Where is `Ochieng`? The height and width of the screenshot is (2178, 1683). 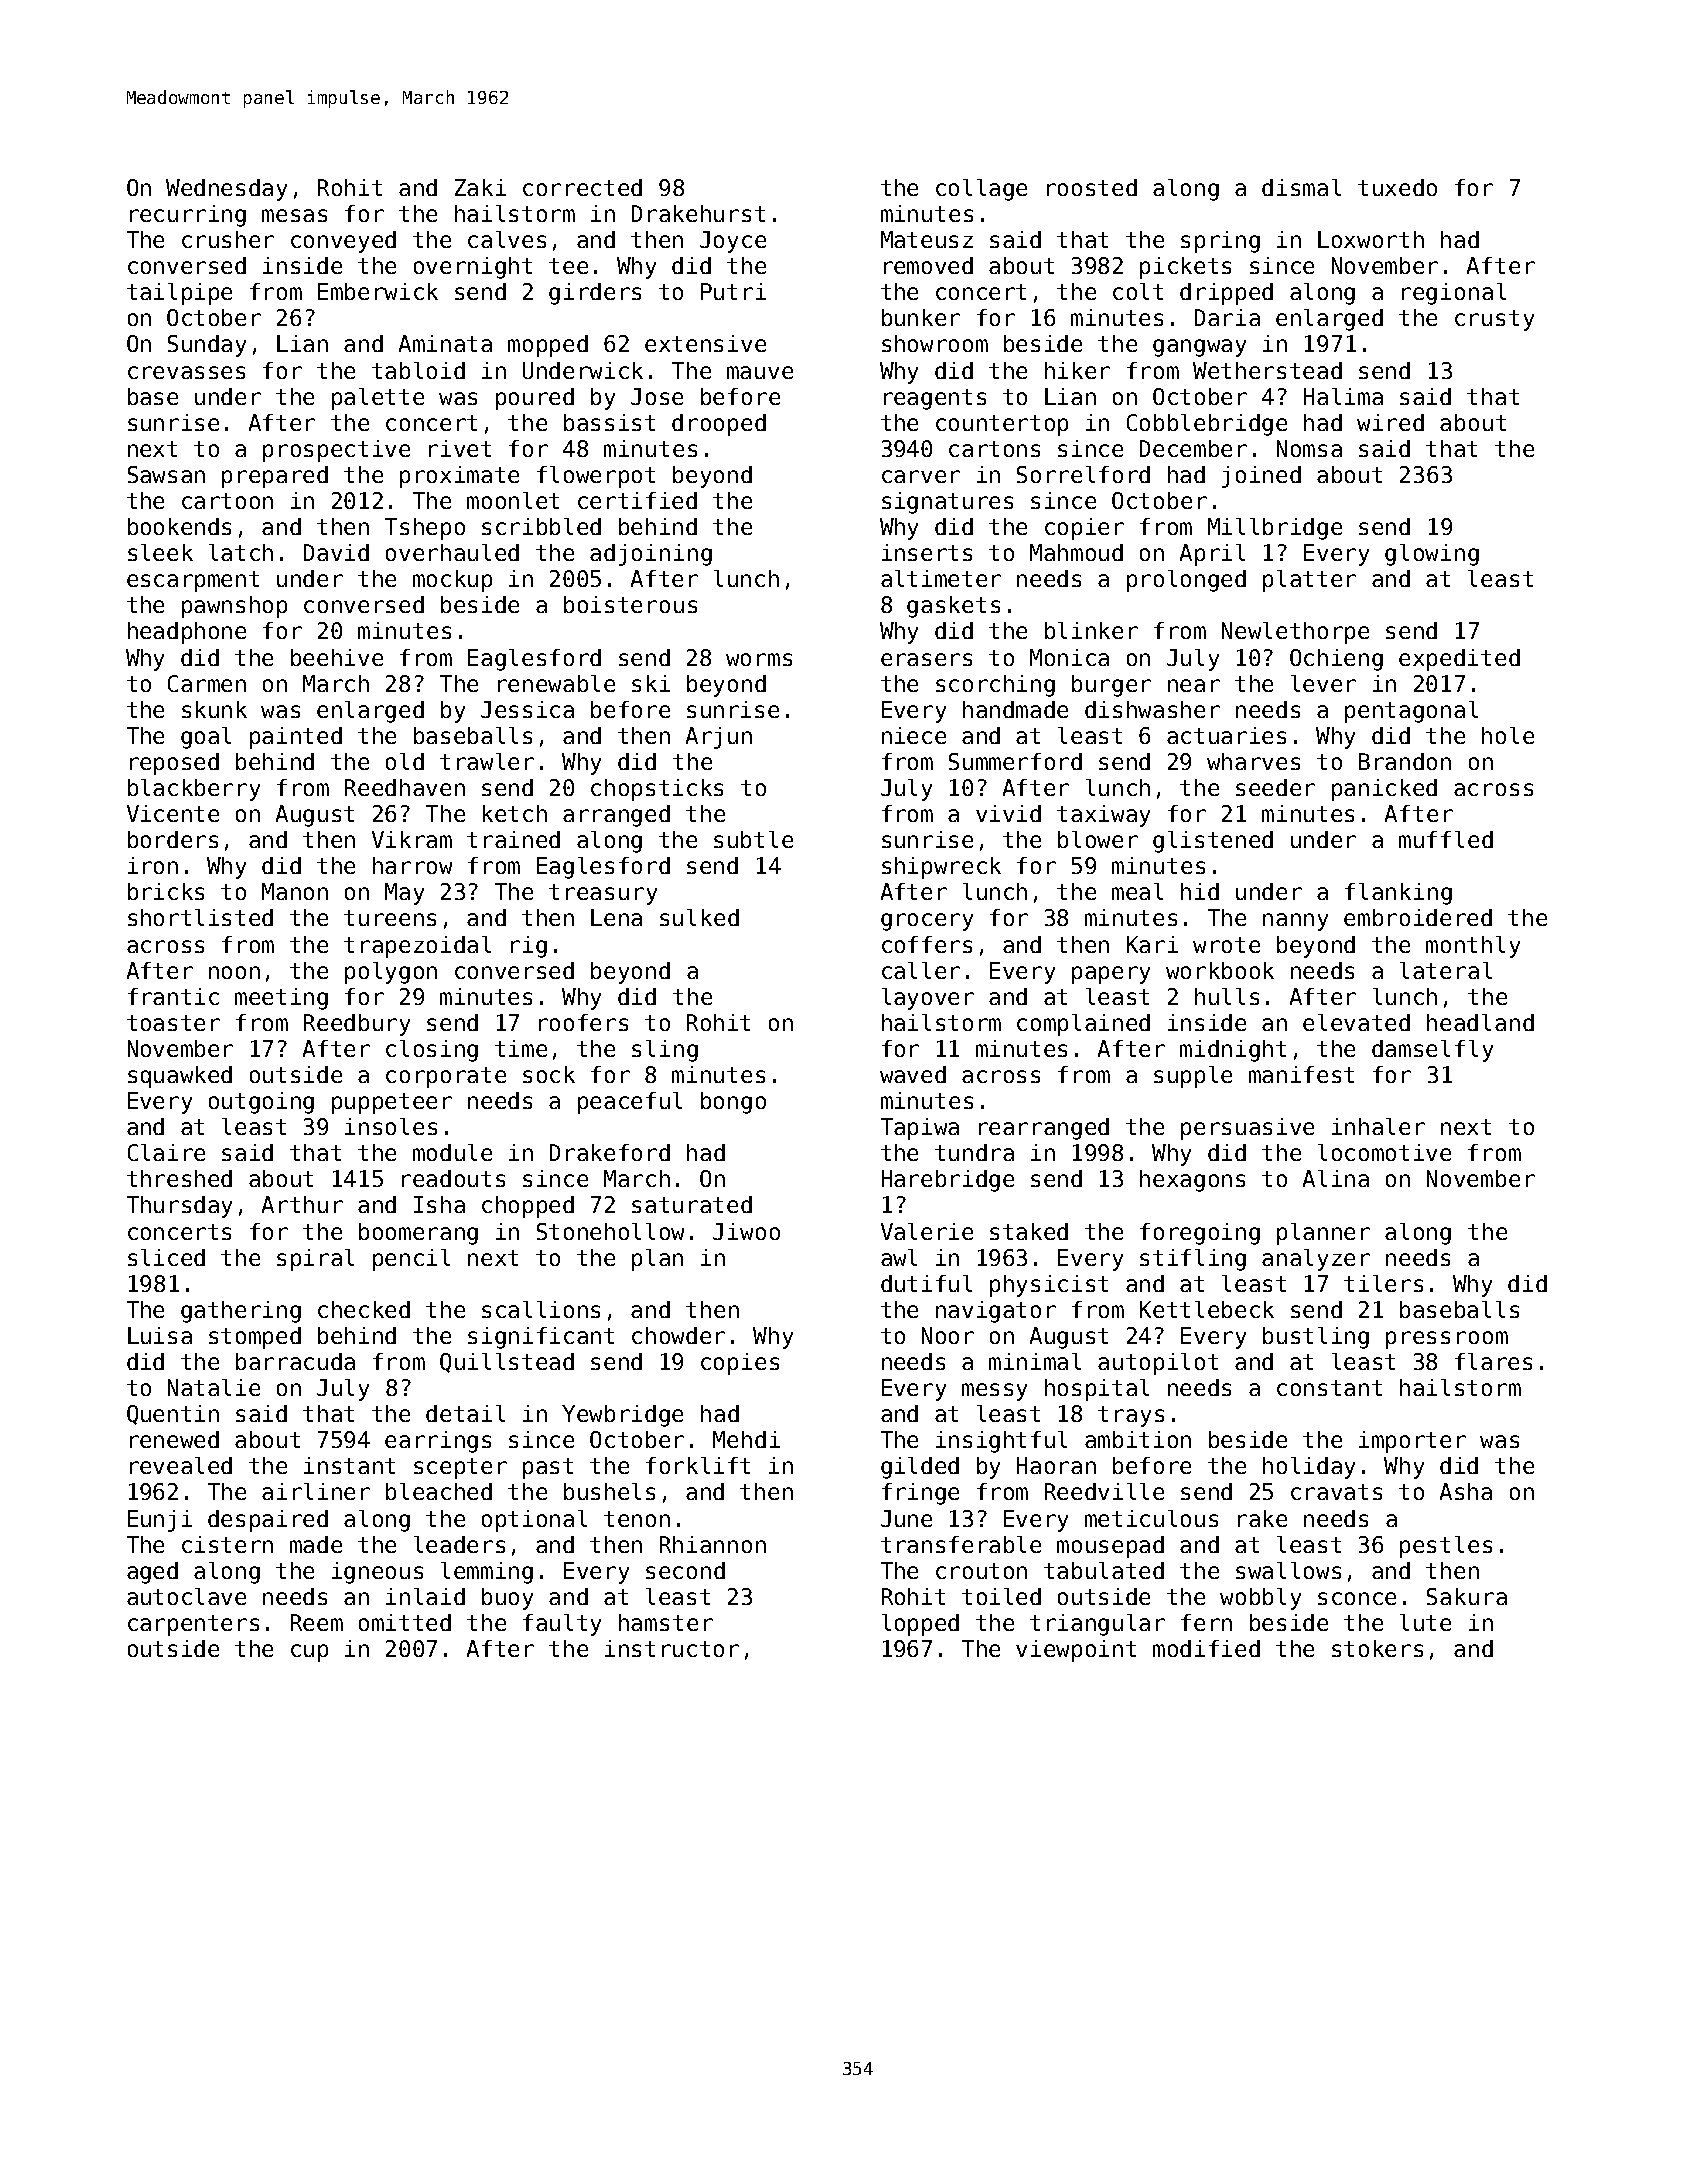 Ochieng is located at coordinates (1336, 660).
